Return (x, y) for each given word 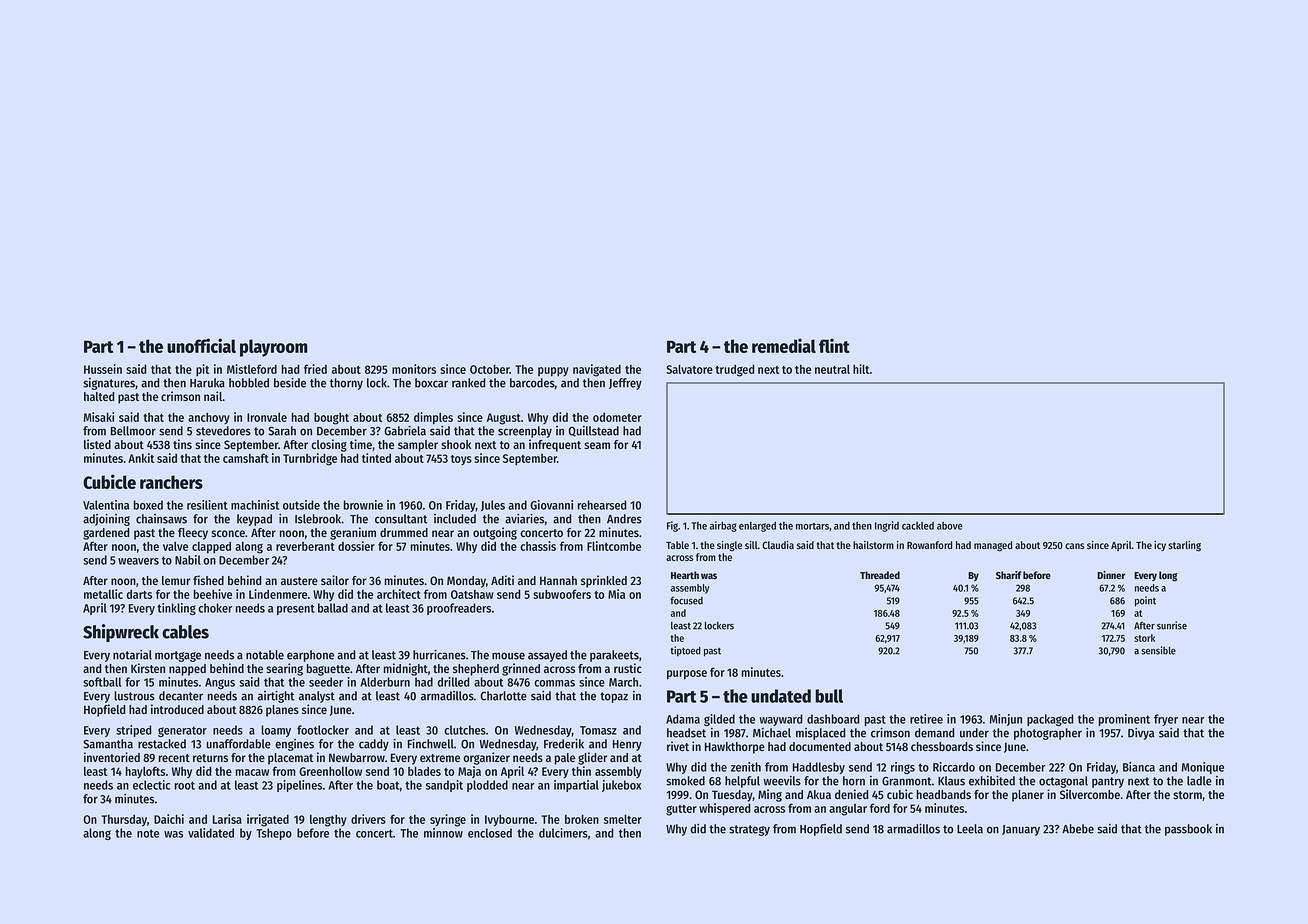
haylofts (145, 772)
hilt (861, 369)
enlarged (757, 527)
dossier (356, 546)
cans (1075, 546)
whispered (724, 809)
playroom (274, 348)
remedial (784, 345)
